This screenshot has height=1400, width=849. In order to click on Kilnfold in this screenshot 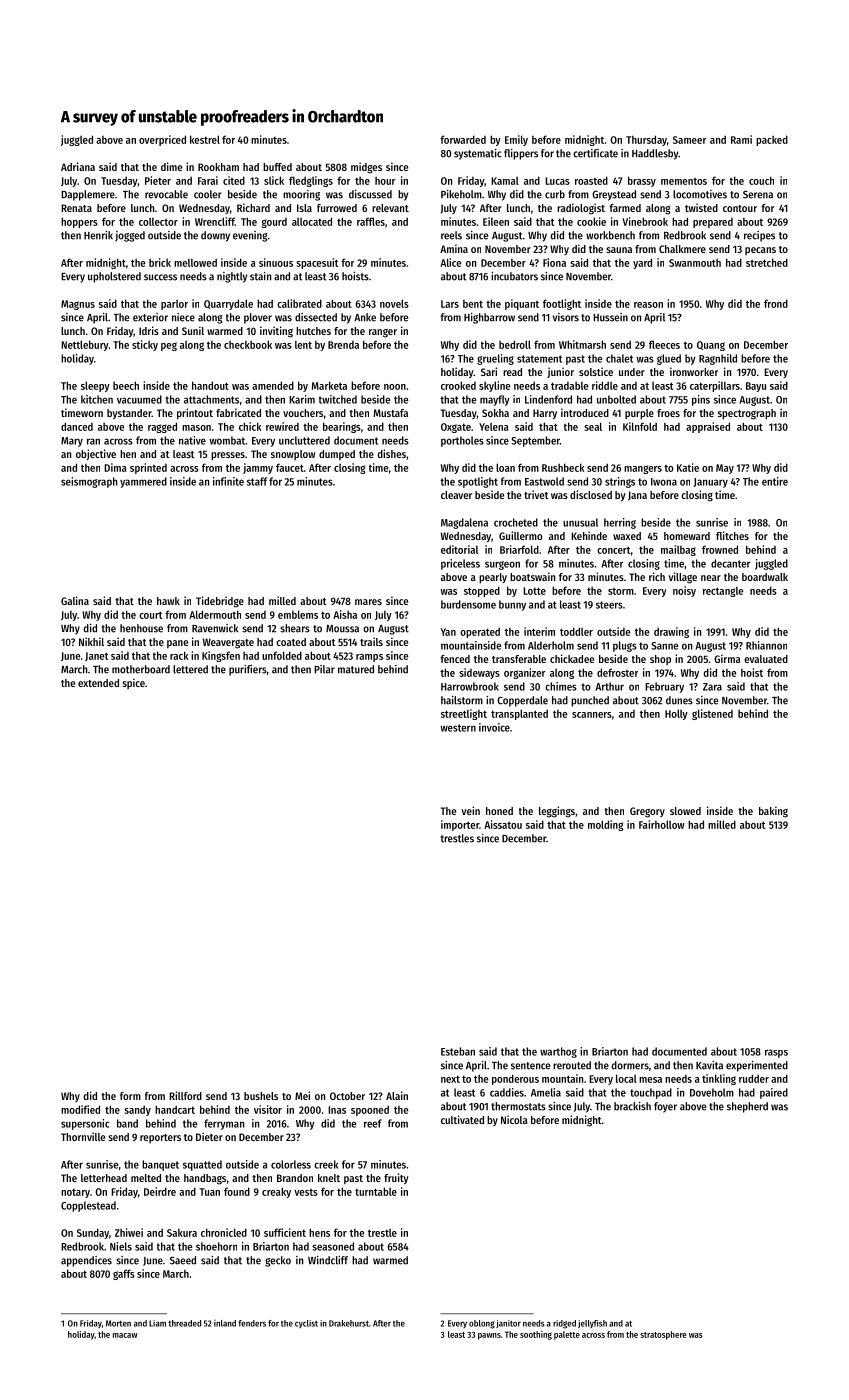, I will do `click(640, 426)`.
